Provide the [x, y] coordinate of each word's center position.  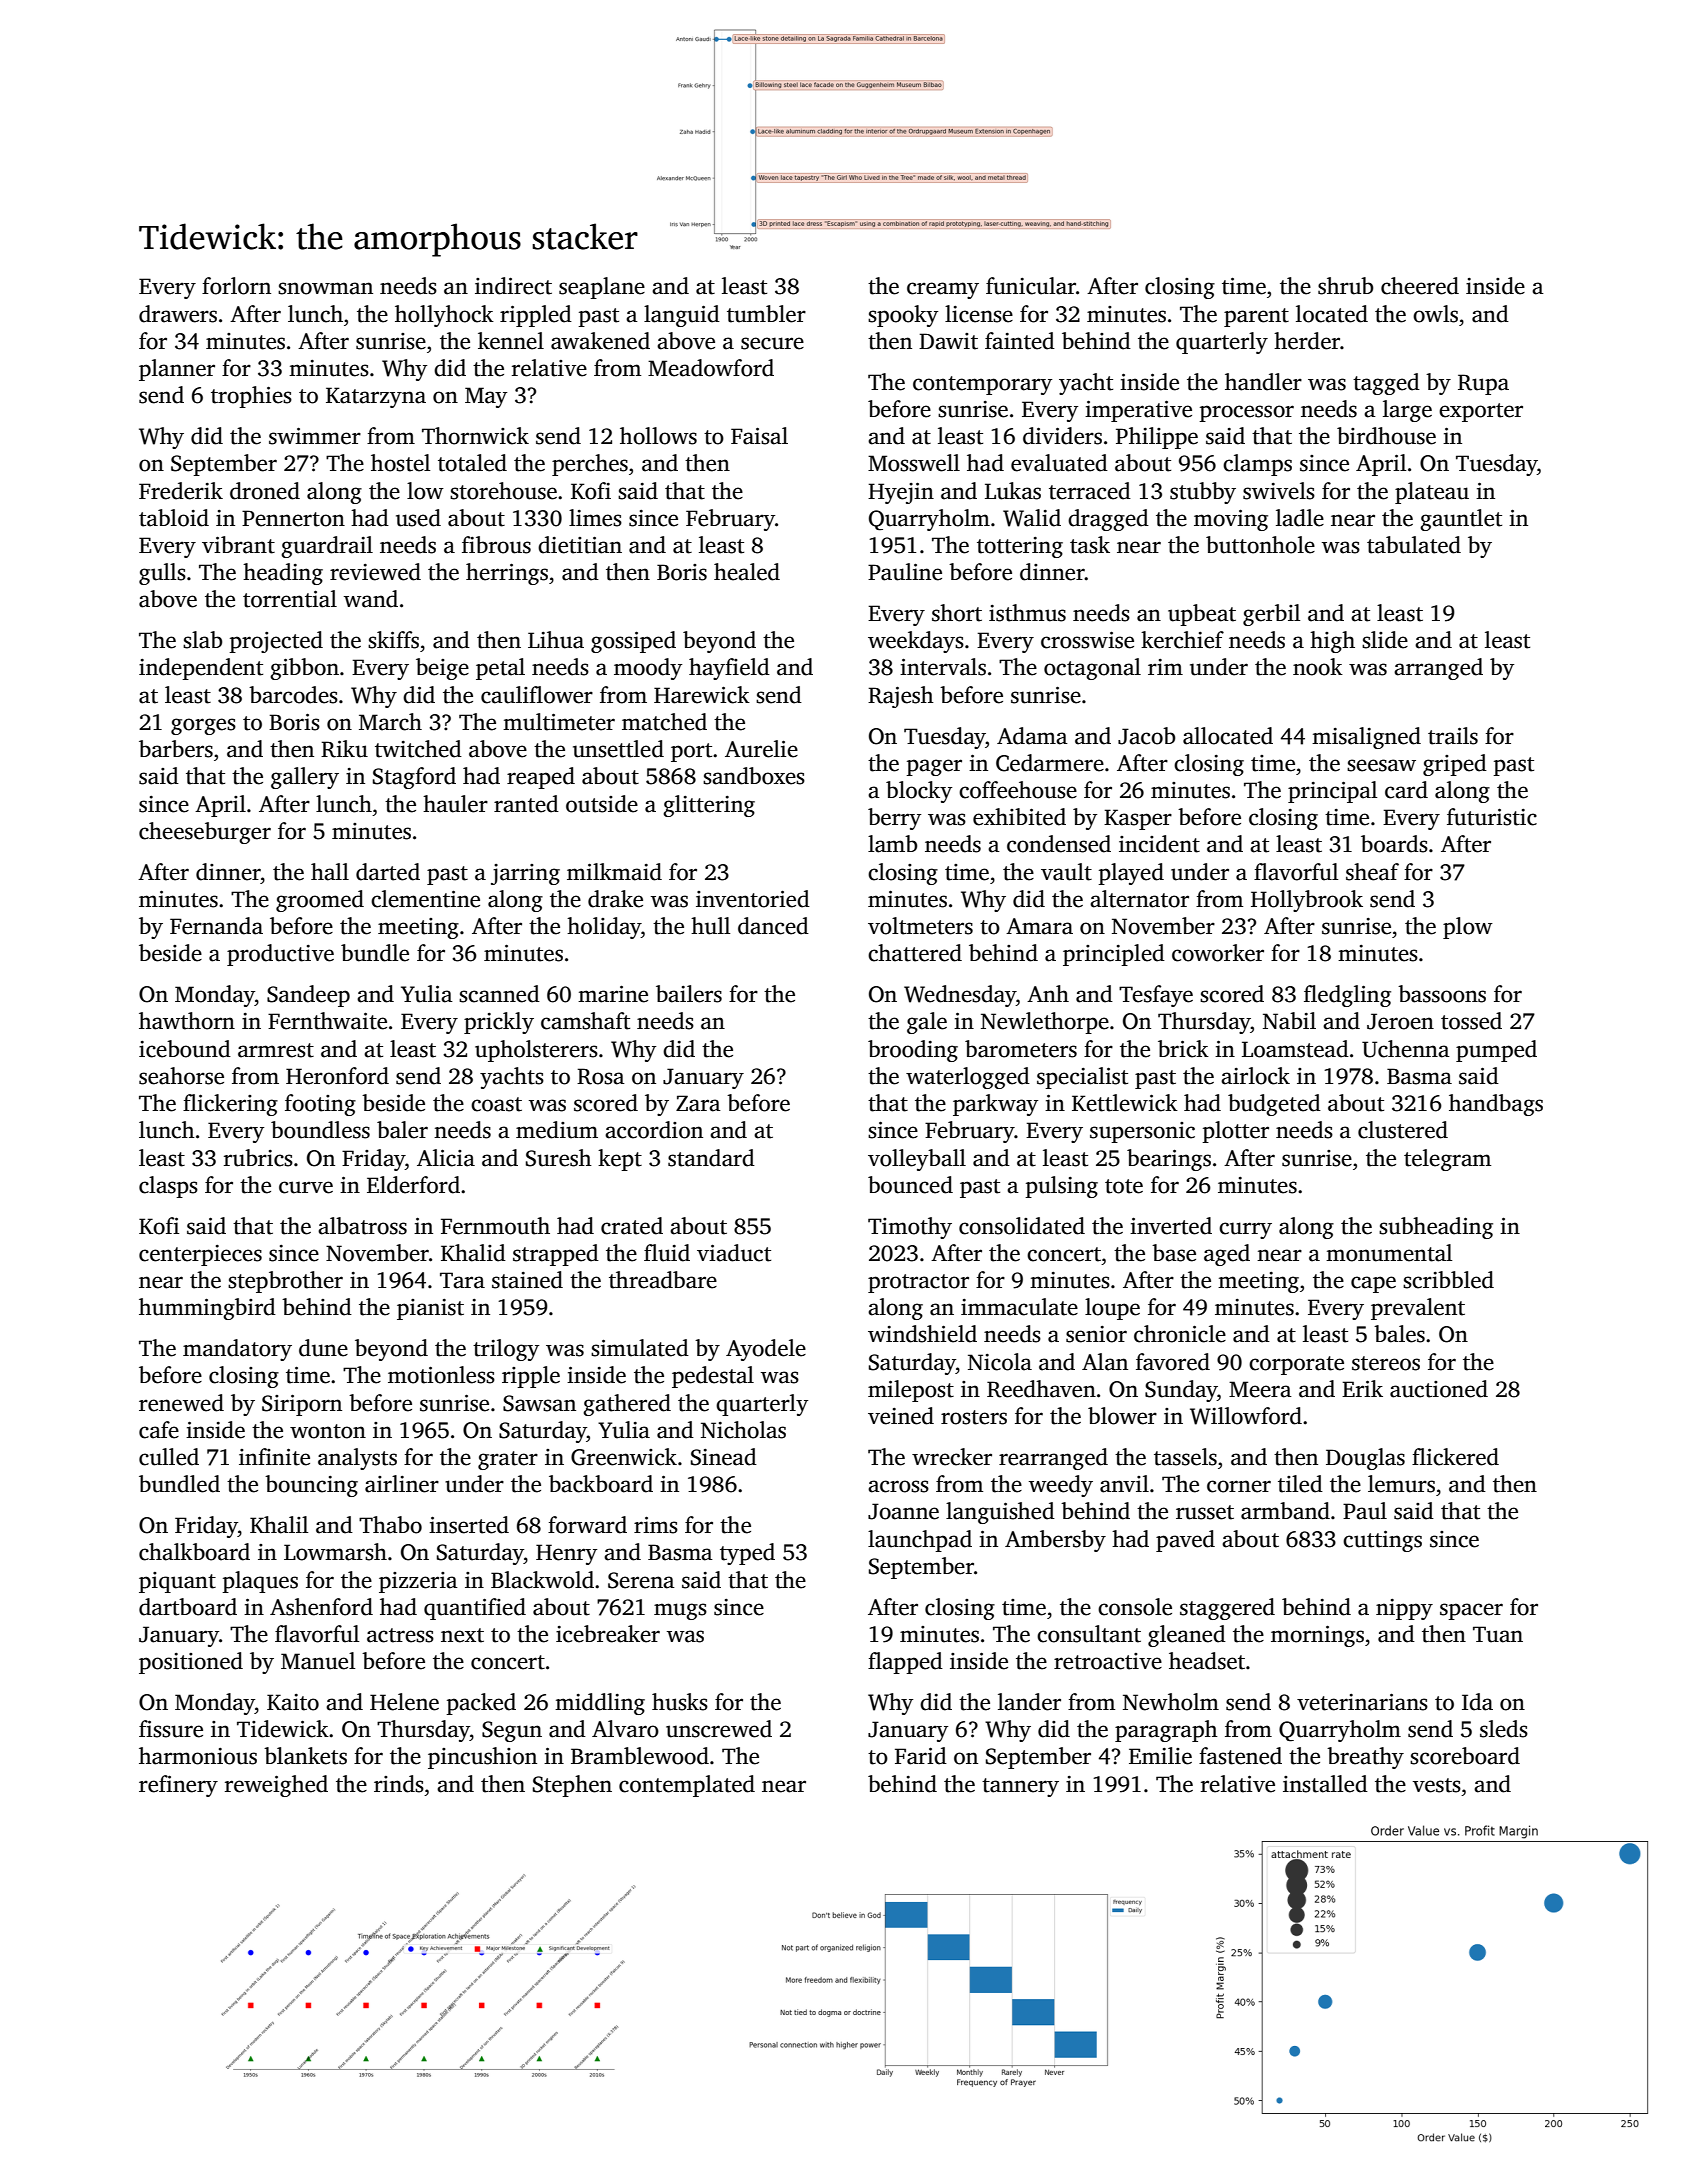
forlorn [236, 286]
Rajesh [901, 697]
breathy [1365, 1758]
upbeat [1202, 615]
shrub [1345, 286]
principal [1332, 792]
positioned [191, 1663]
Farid [921, 1756]
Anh [1048, 993]
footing [320, 1105]
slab [202, 640]
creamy [943, 290]
